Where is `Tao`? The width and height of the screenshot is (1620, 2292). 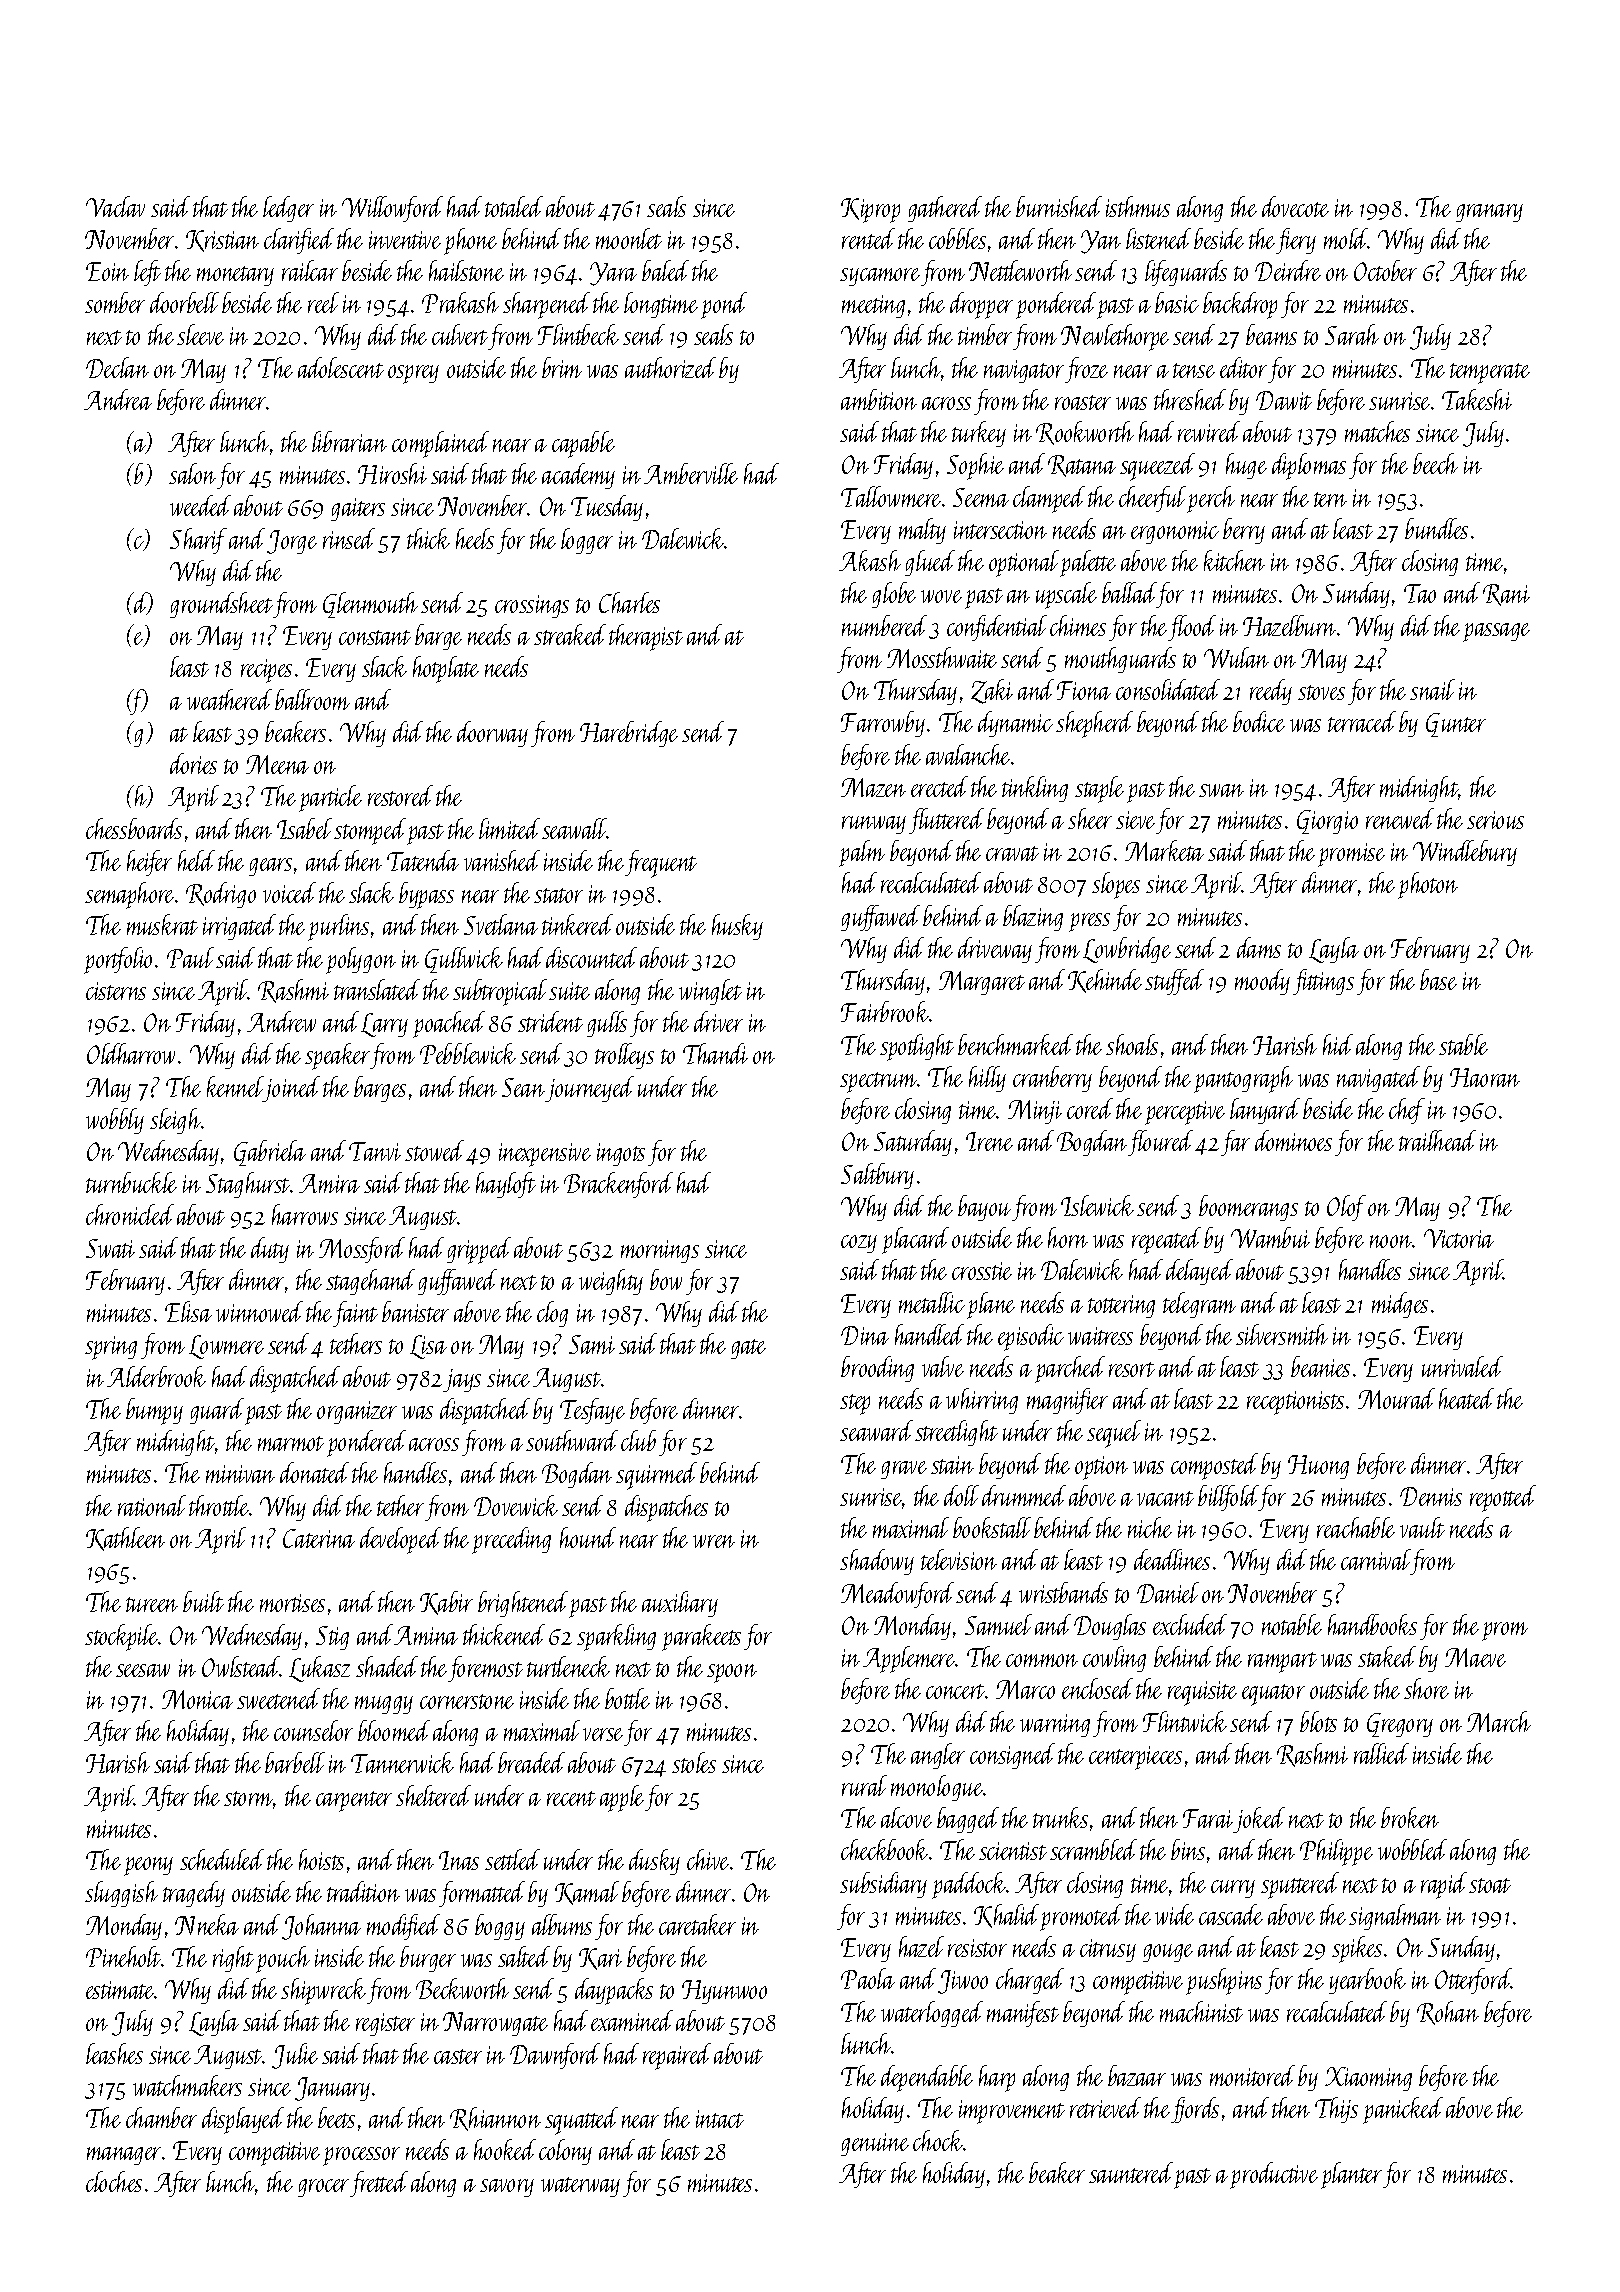 Tao is located at coordinates (1420, 593).
